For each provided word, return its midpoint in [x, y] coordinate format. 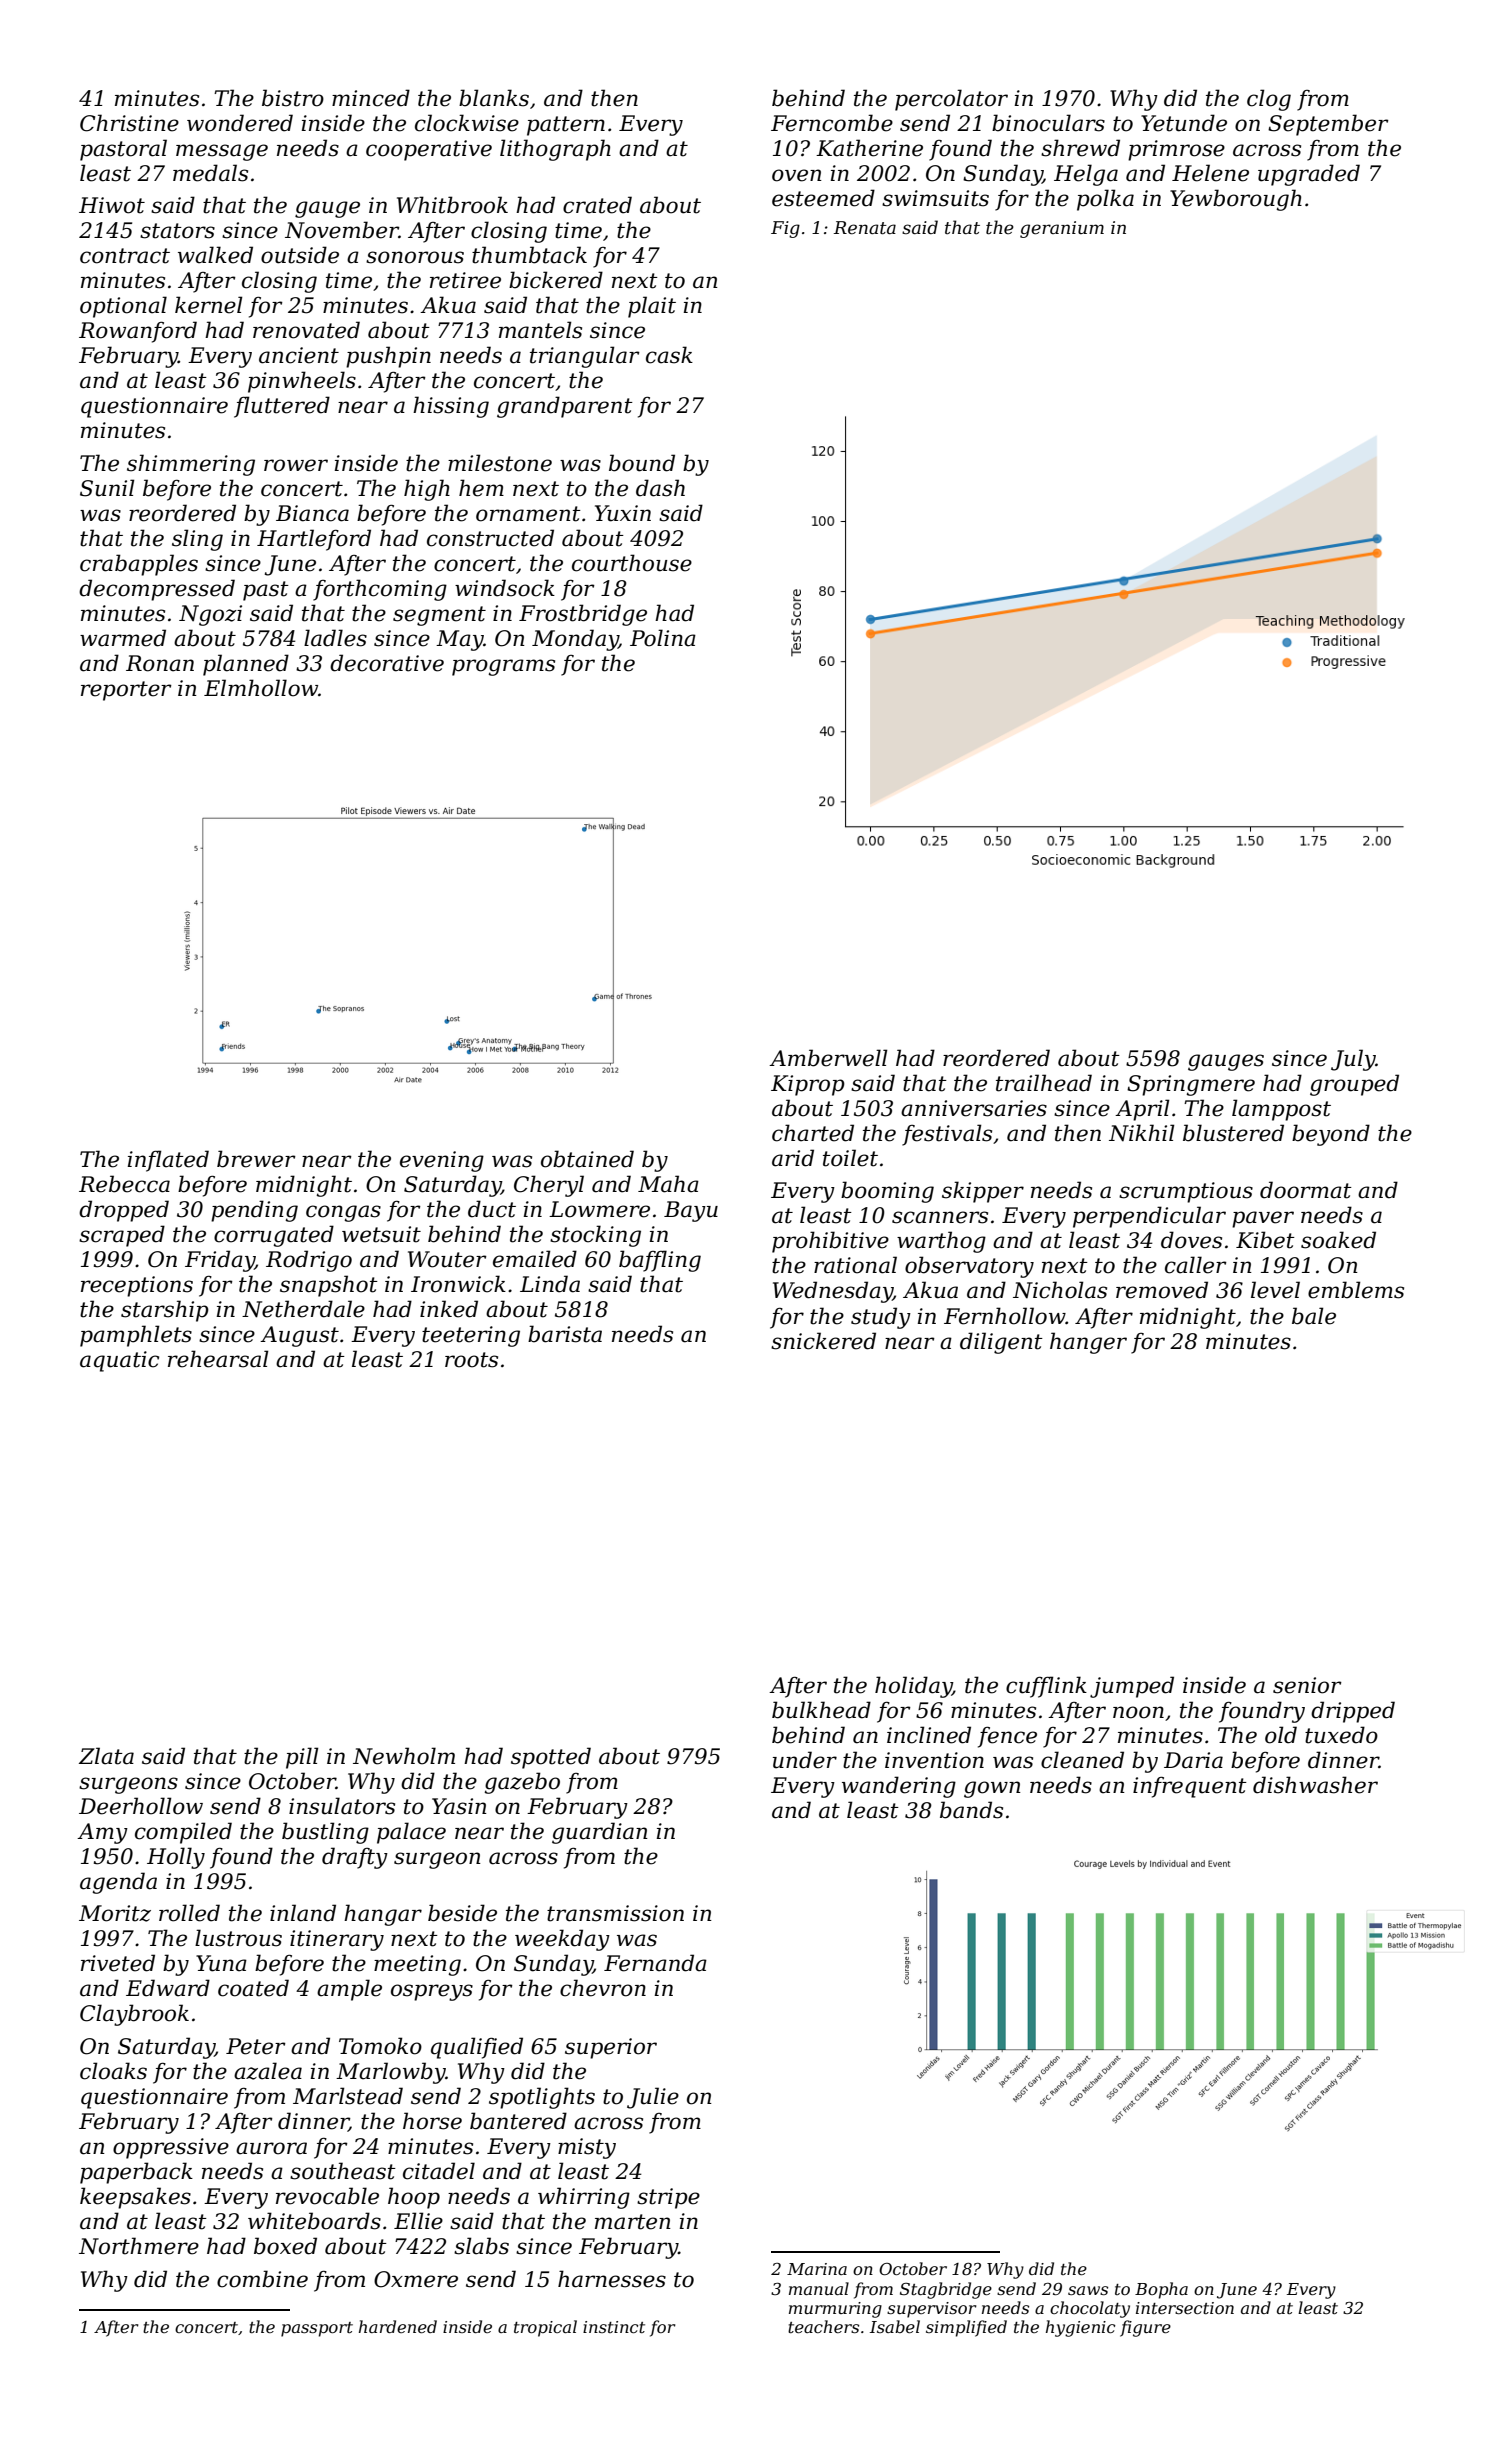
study [881, 1318]
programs [503, 667]
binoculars [1048, 123]
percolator [951, 100]
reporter [126, 691]
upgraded [1309, 175]
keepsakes [135, 2198]
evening [442, 1161]
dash [660, 488]
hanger [1088, 1343]
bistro [293, 98]
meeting [417, 1965]
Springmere [1191, 1085]
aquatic [119, 1361]
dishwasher [1315, 1785]
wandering [899, 1787]
